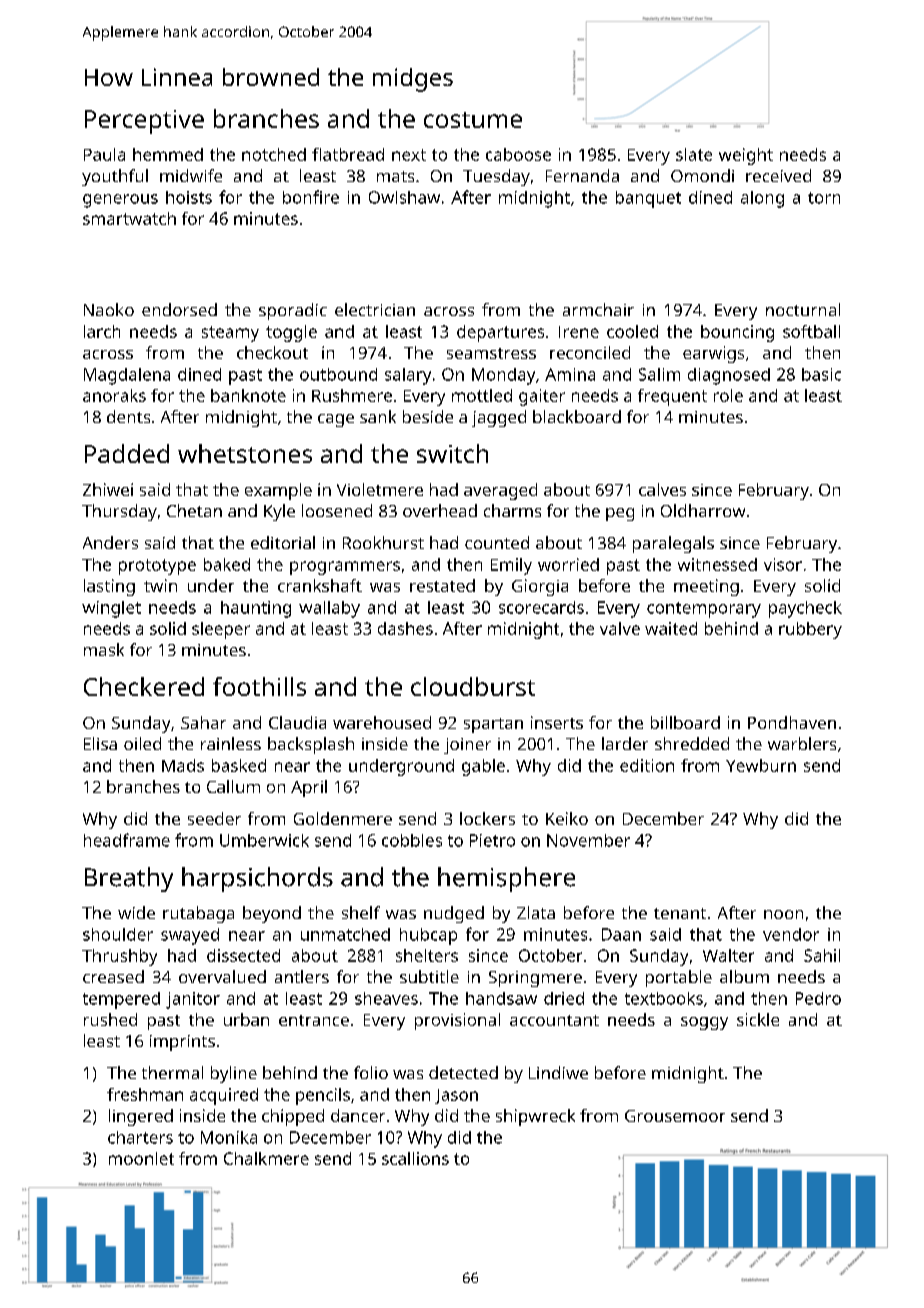 The width and height of the screenshot is (924, 1308). What do you see at coordinates (297, 722) in the screenshot?
I see `Claudia` at bounding box center [297, 722].
